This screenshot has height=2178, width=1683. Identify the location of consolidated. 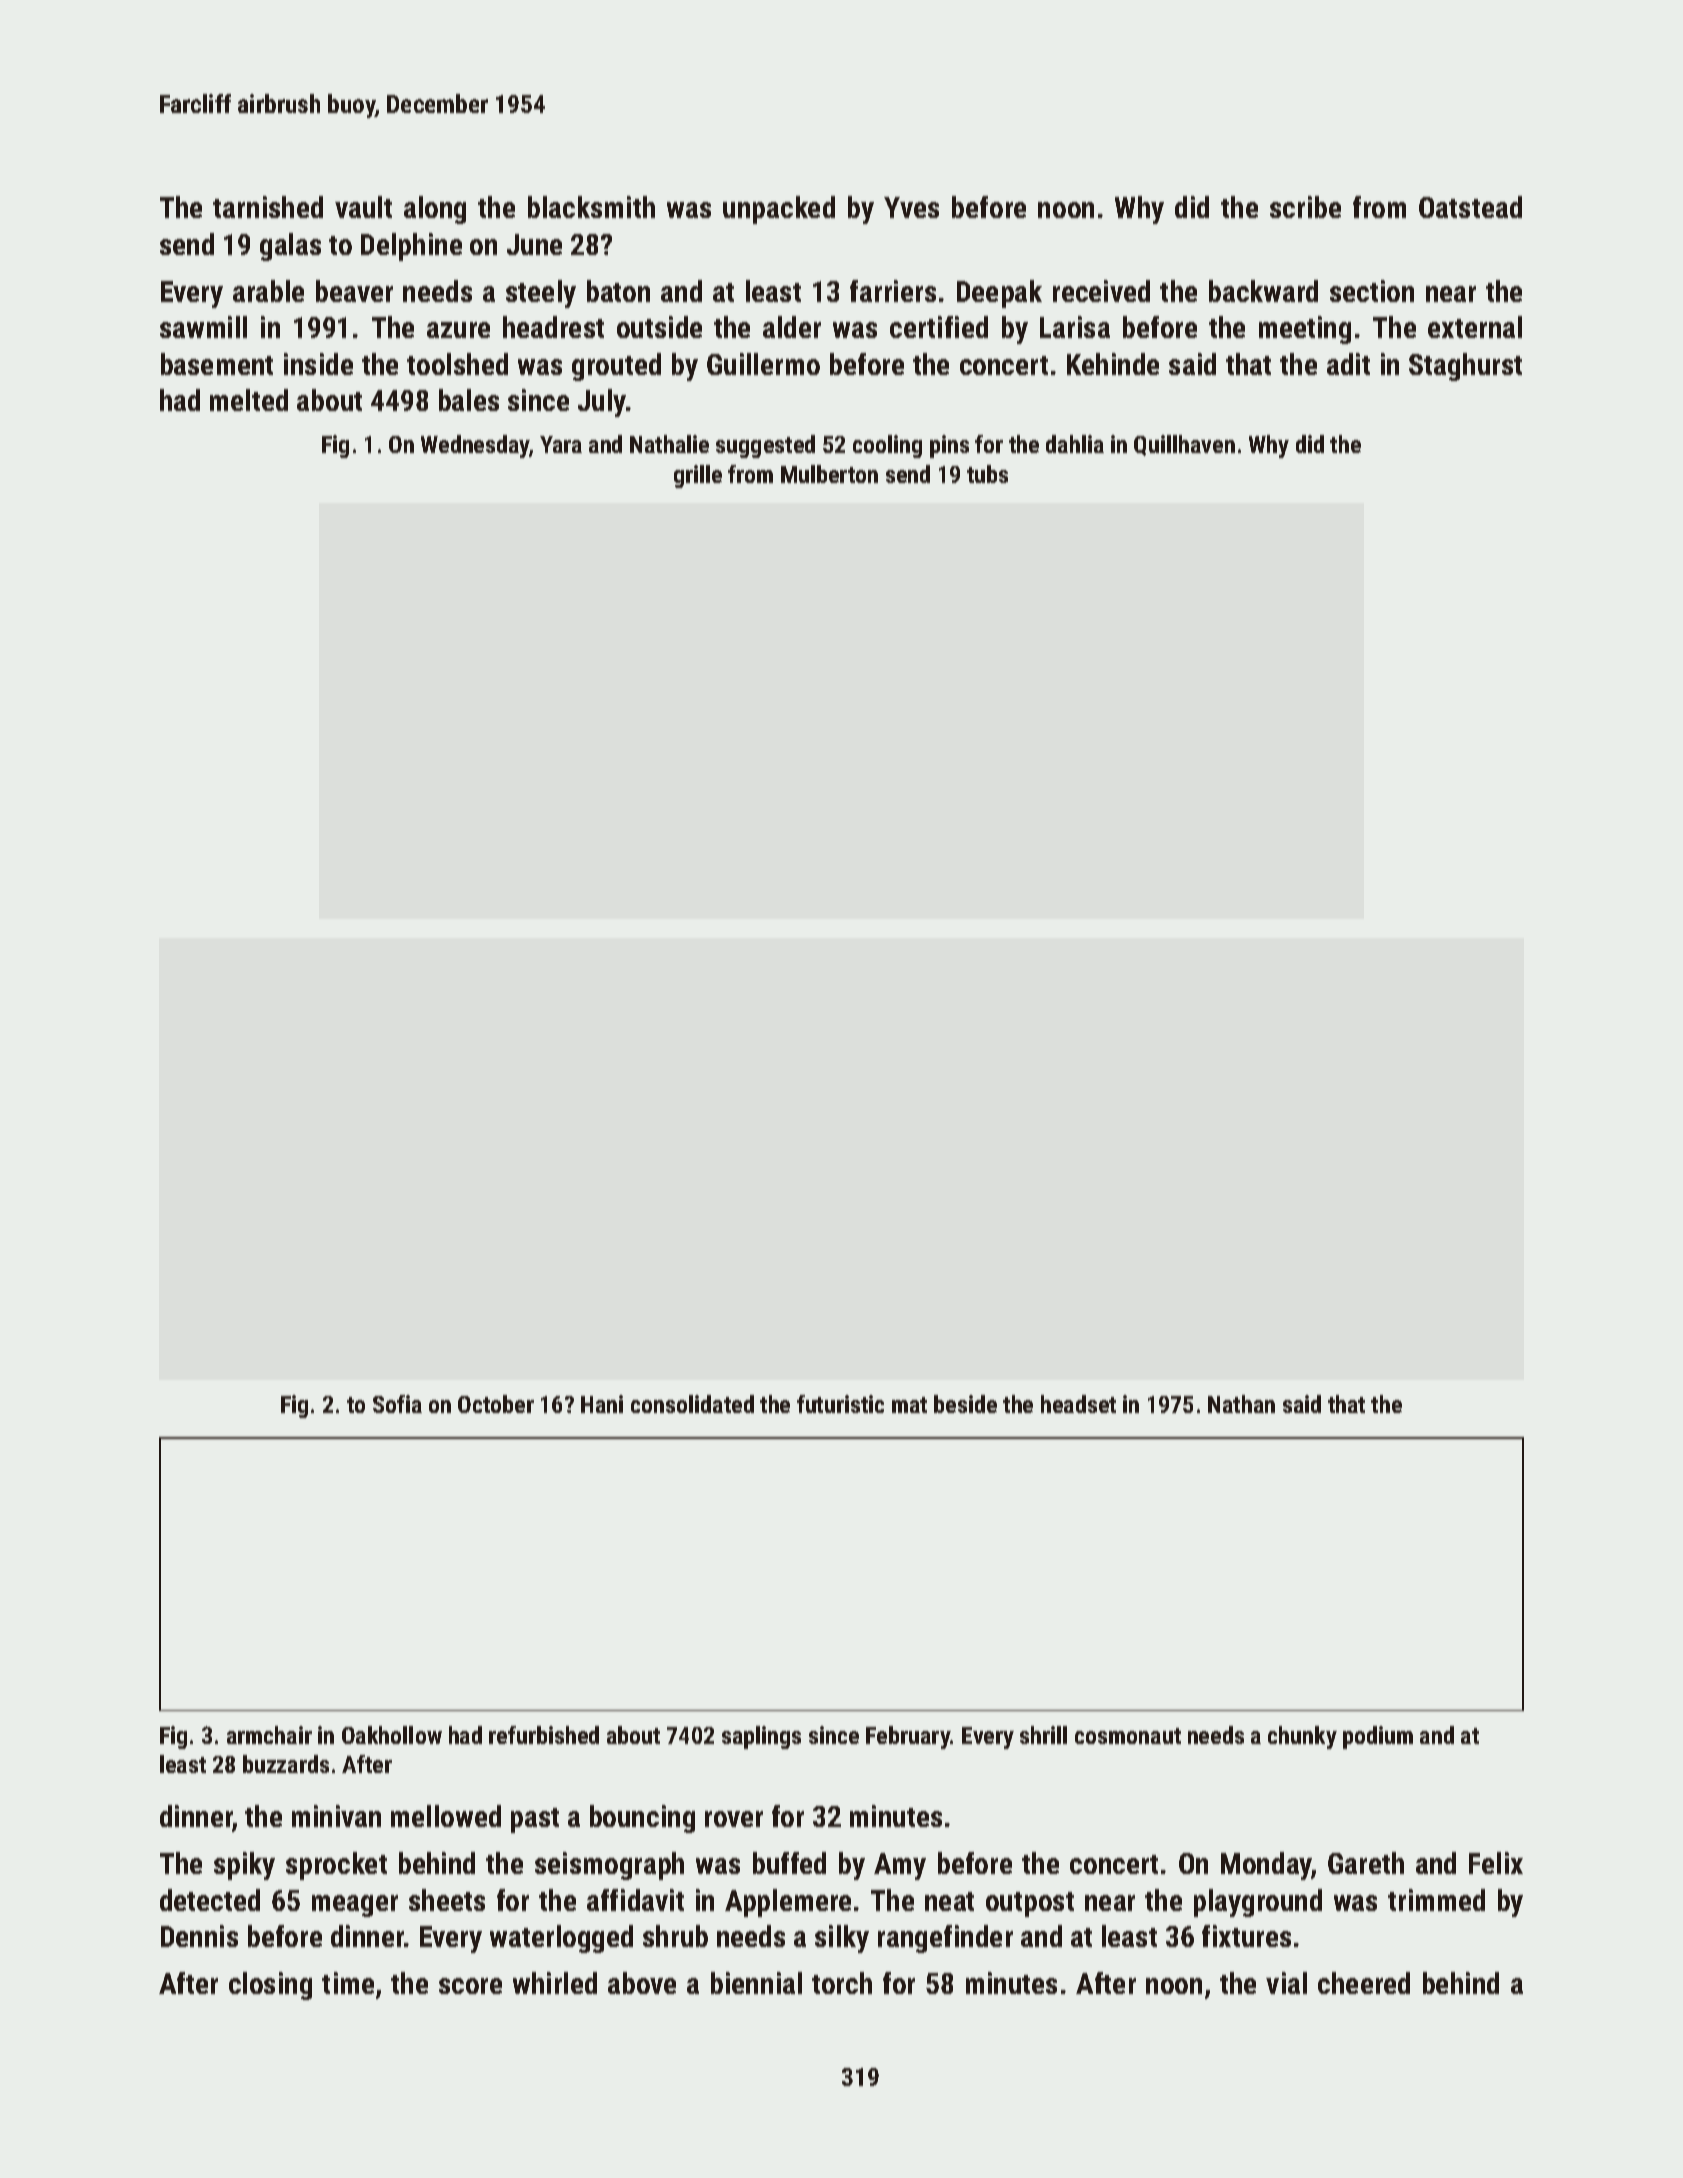
(692, 1404).
